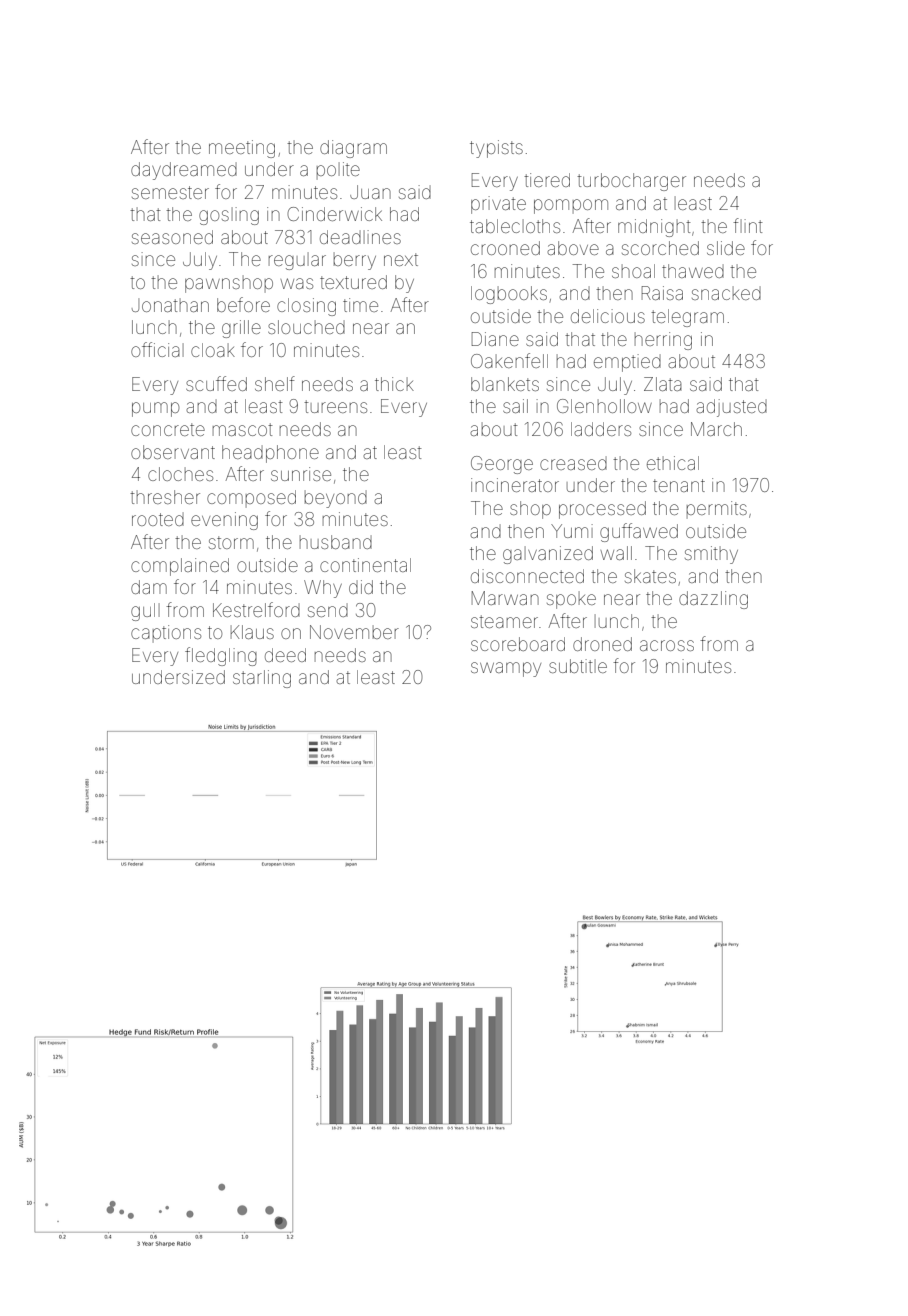 This document has height=1316, width=908. Describe the element at coordinates (509, 360) in the document. I see `Oakenfell` at that location.
